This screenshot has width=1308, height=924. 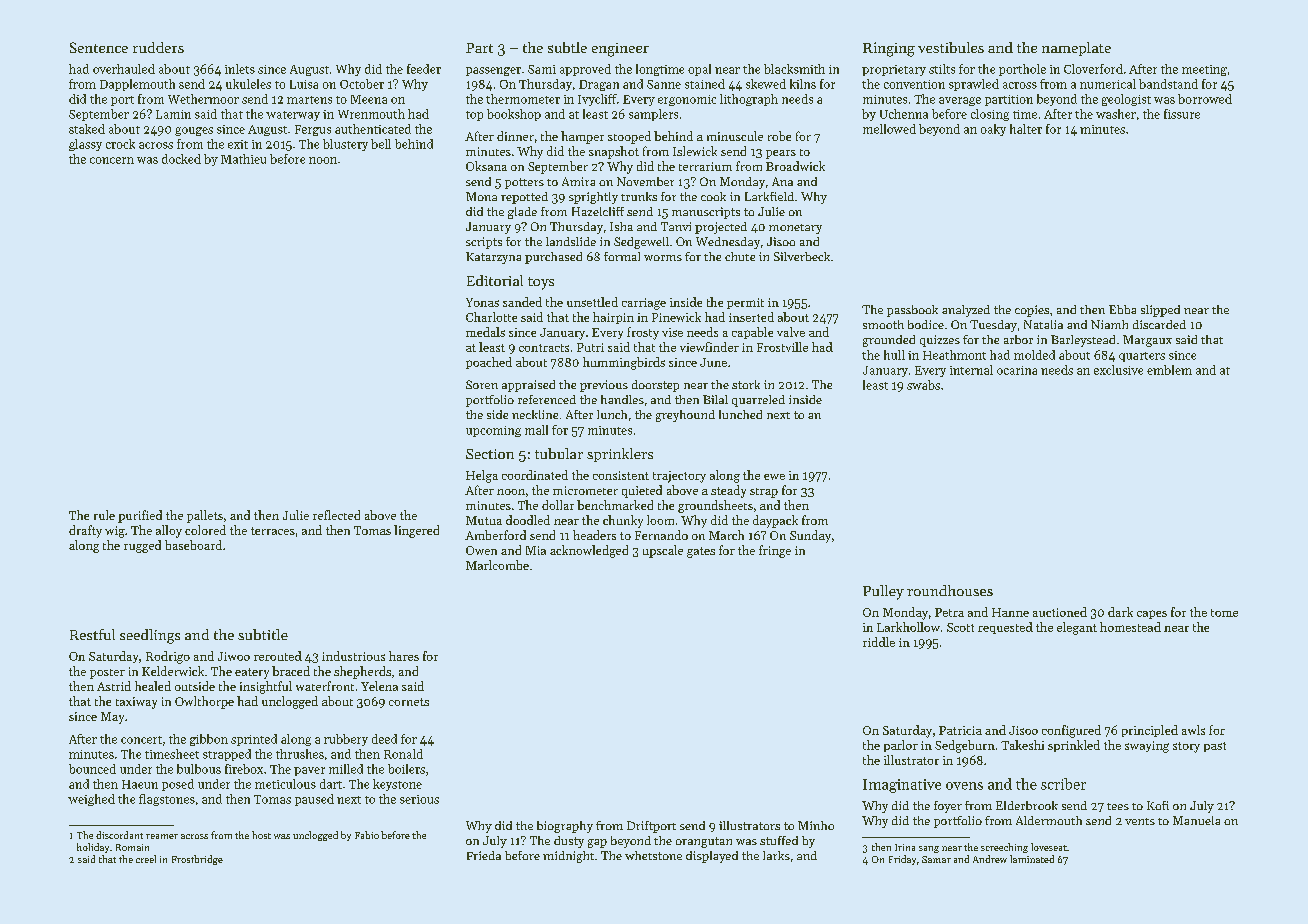 What do you see at coordinates (699, 70) in the screenshot?
I see `opal` at bounding box center [699, 70].
